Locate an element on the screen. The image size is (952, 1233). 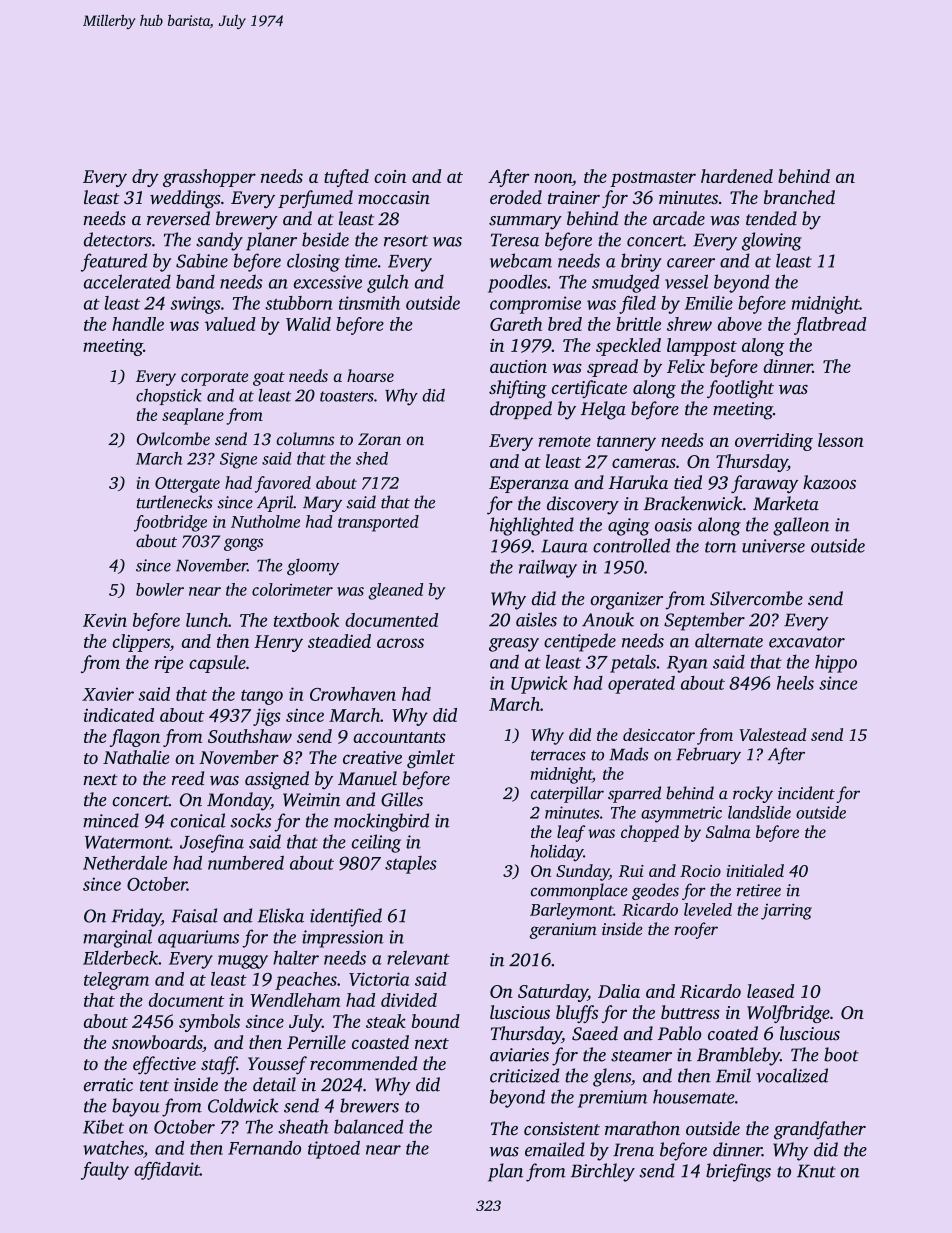
greasy is located at coordinates (514, 645).
